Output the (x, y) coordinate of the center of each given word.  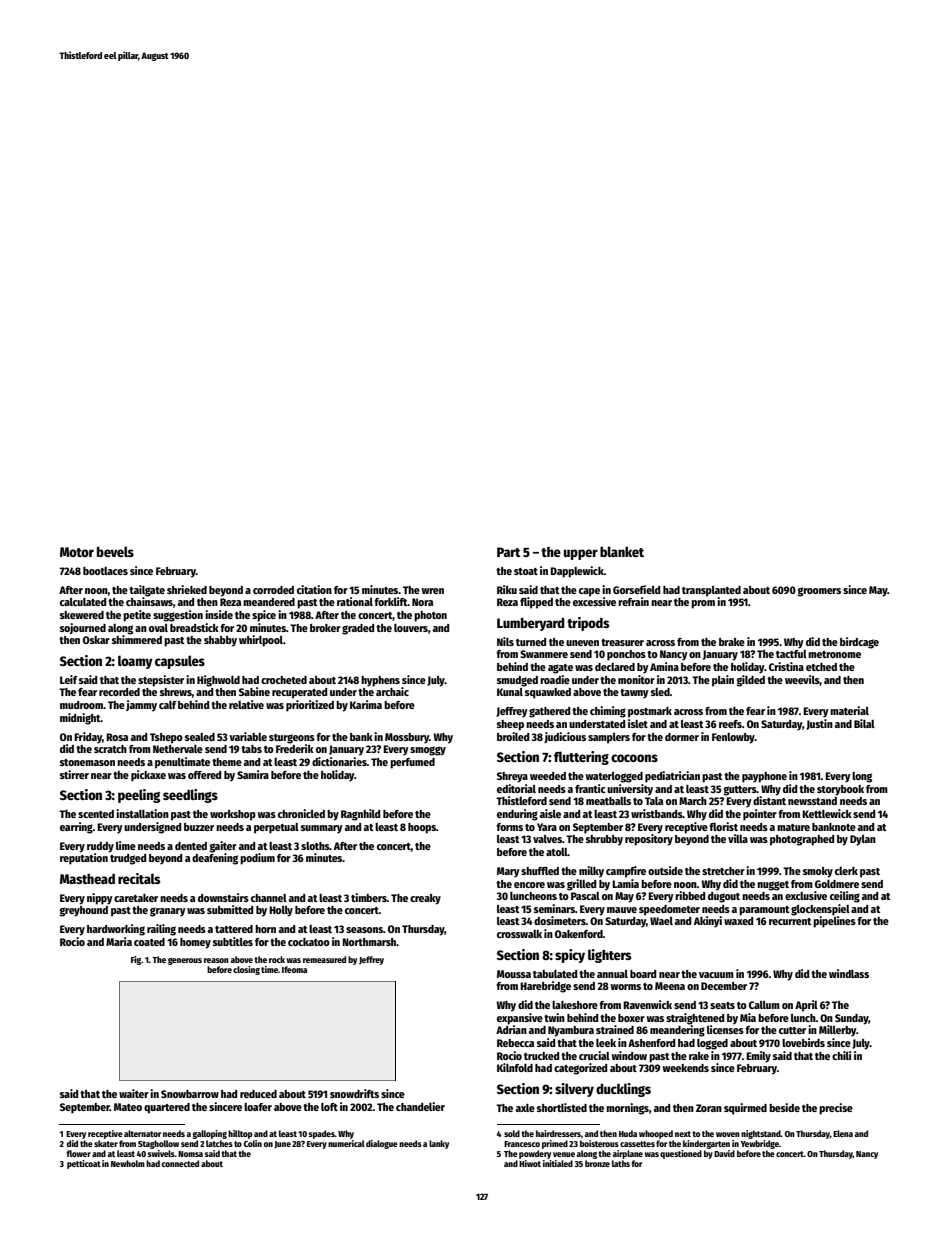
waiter (134, 1093)
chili (841, 1055)
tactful (791, 654)
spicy (570, 956)
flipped (536, 603)
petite (137, 616)
